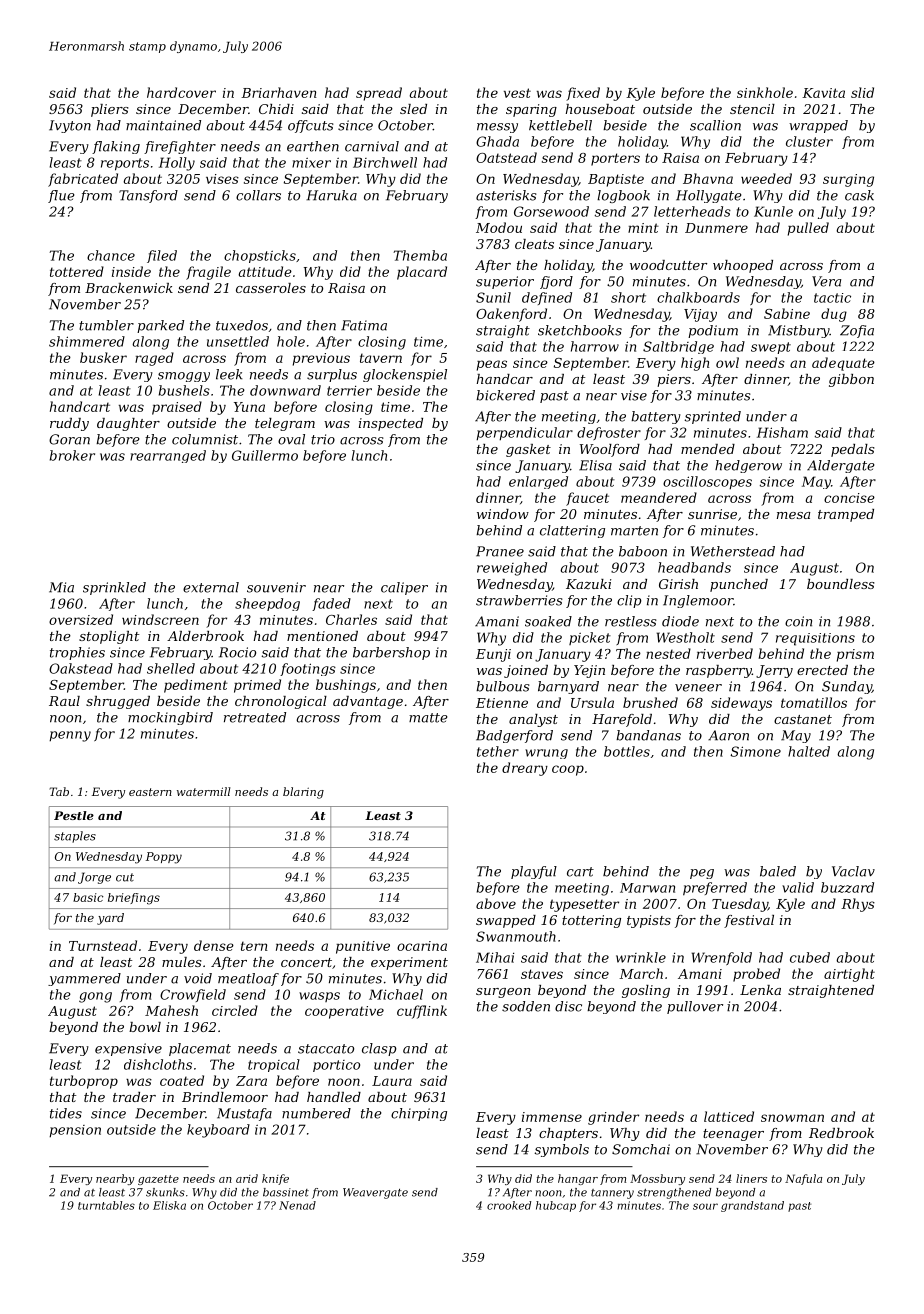  I want to click on Kavita, so click(823, 93).
